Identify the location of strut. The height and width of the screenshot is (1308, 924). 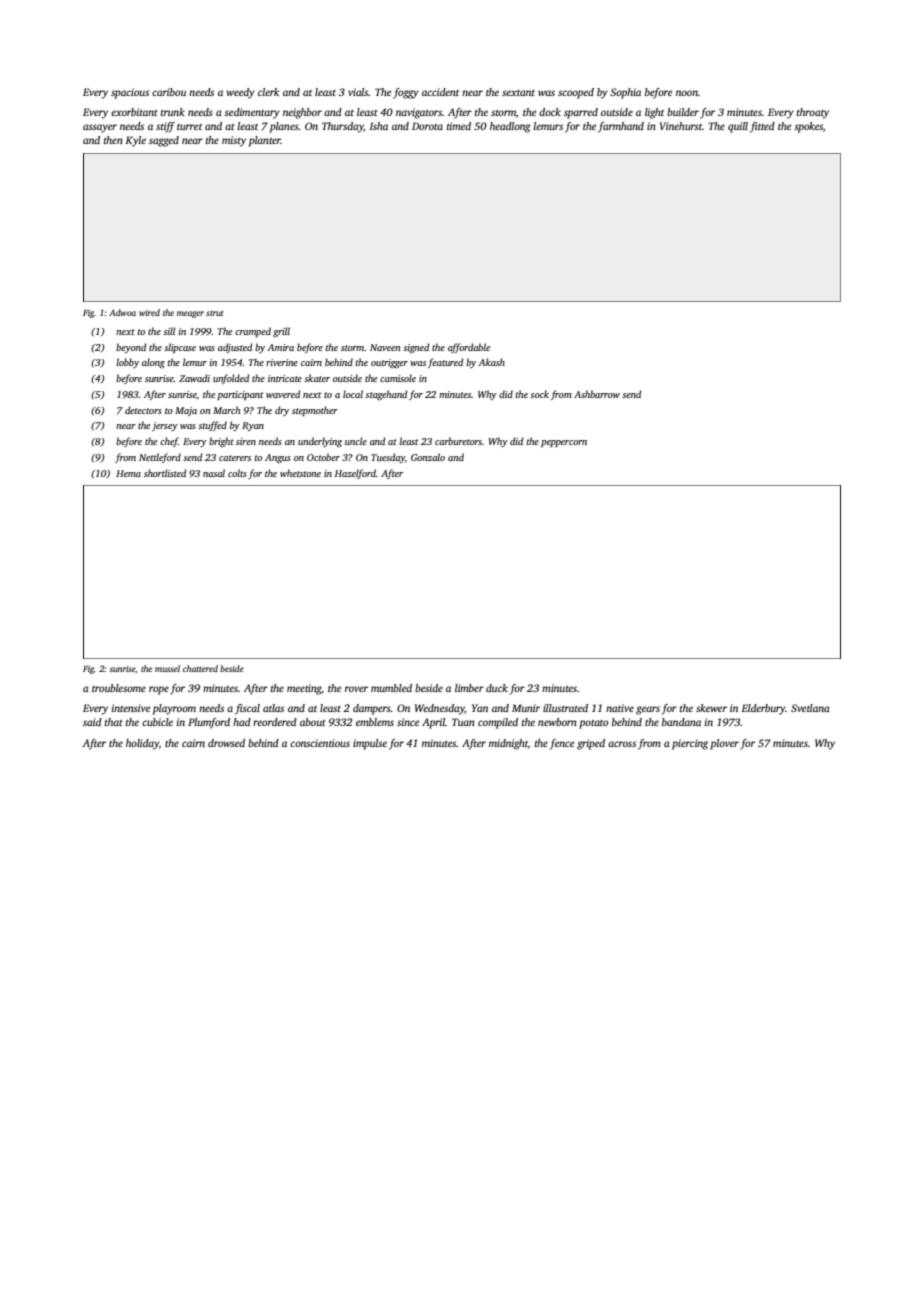
(215, 313).
